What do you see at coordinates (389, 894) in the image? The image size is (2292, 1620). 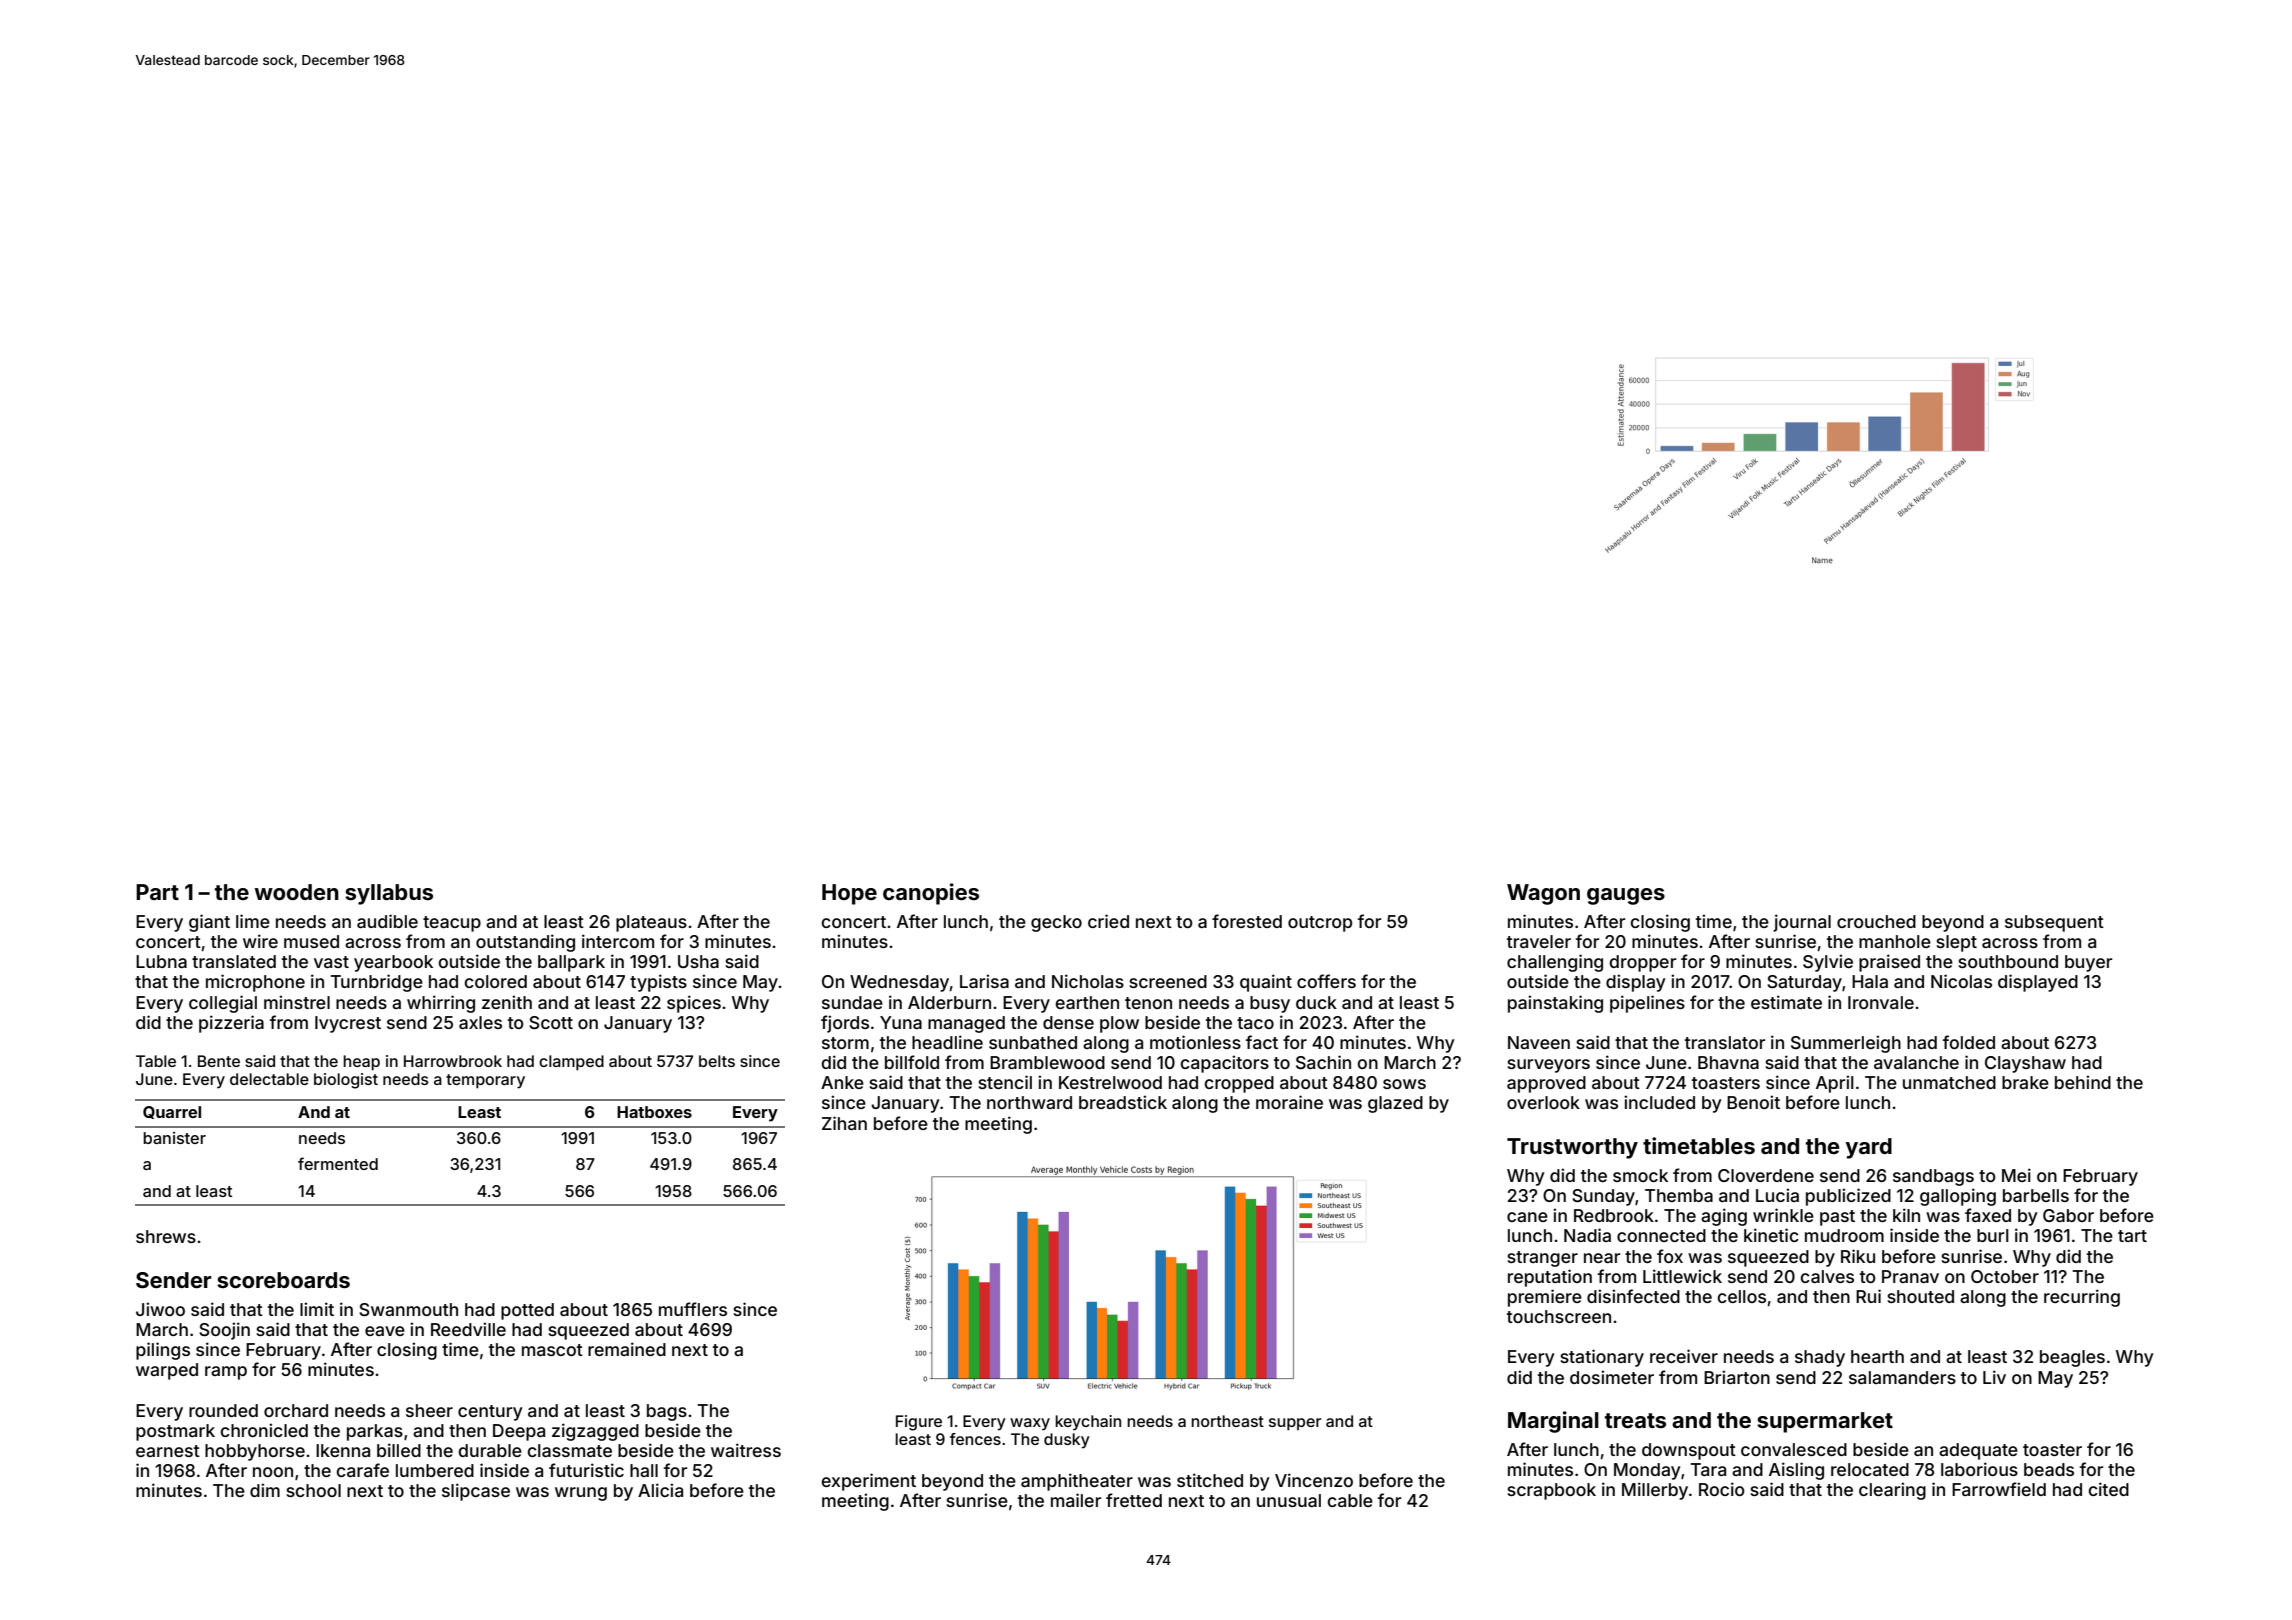 I see `syllabus` at bounding box center [389, 894].
